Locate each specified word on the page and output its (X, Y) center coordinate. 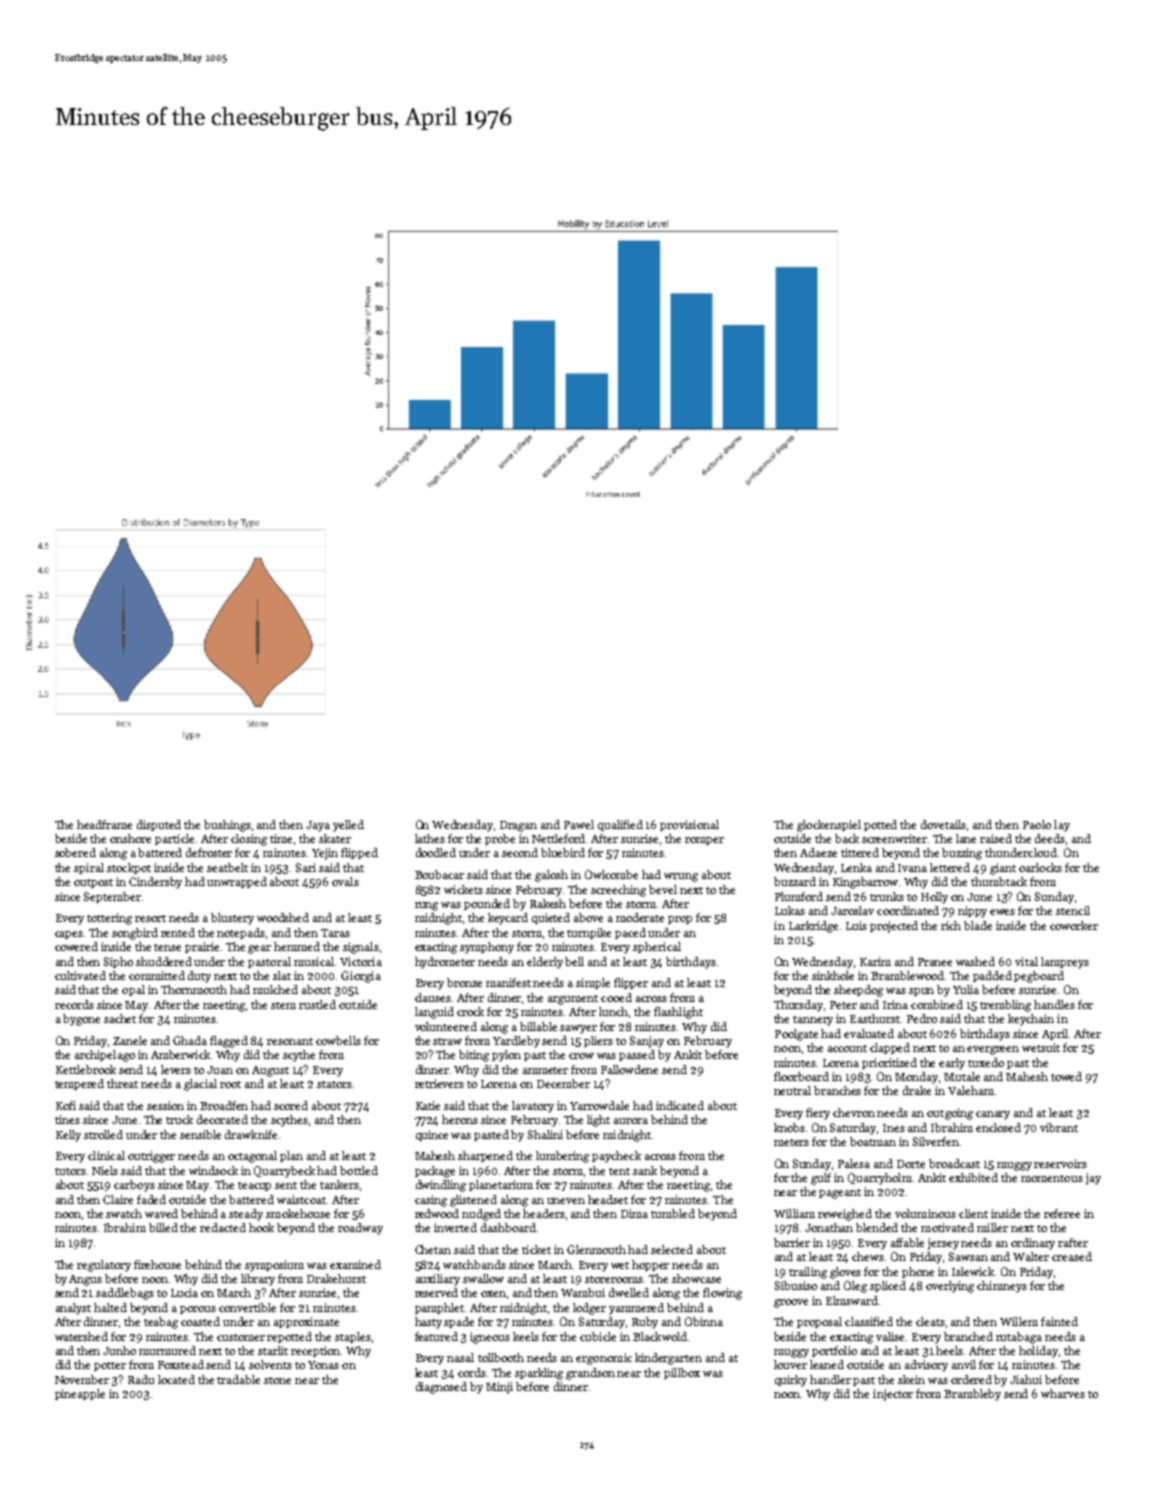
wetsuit (1041, 1047)
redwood (437, 1213)
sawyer (578, 1029)
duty (199, 977)
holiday (1038, 1352)
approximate (306, 1322)
